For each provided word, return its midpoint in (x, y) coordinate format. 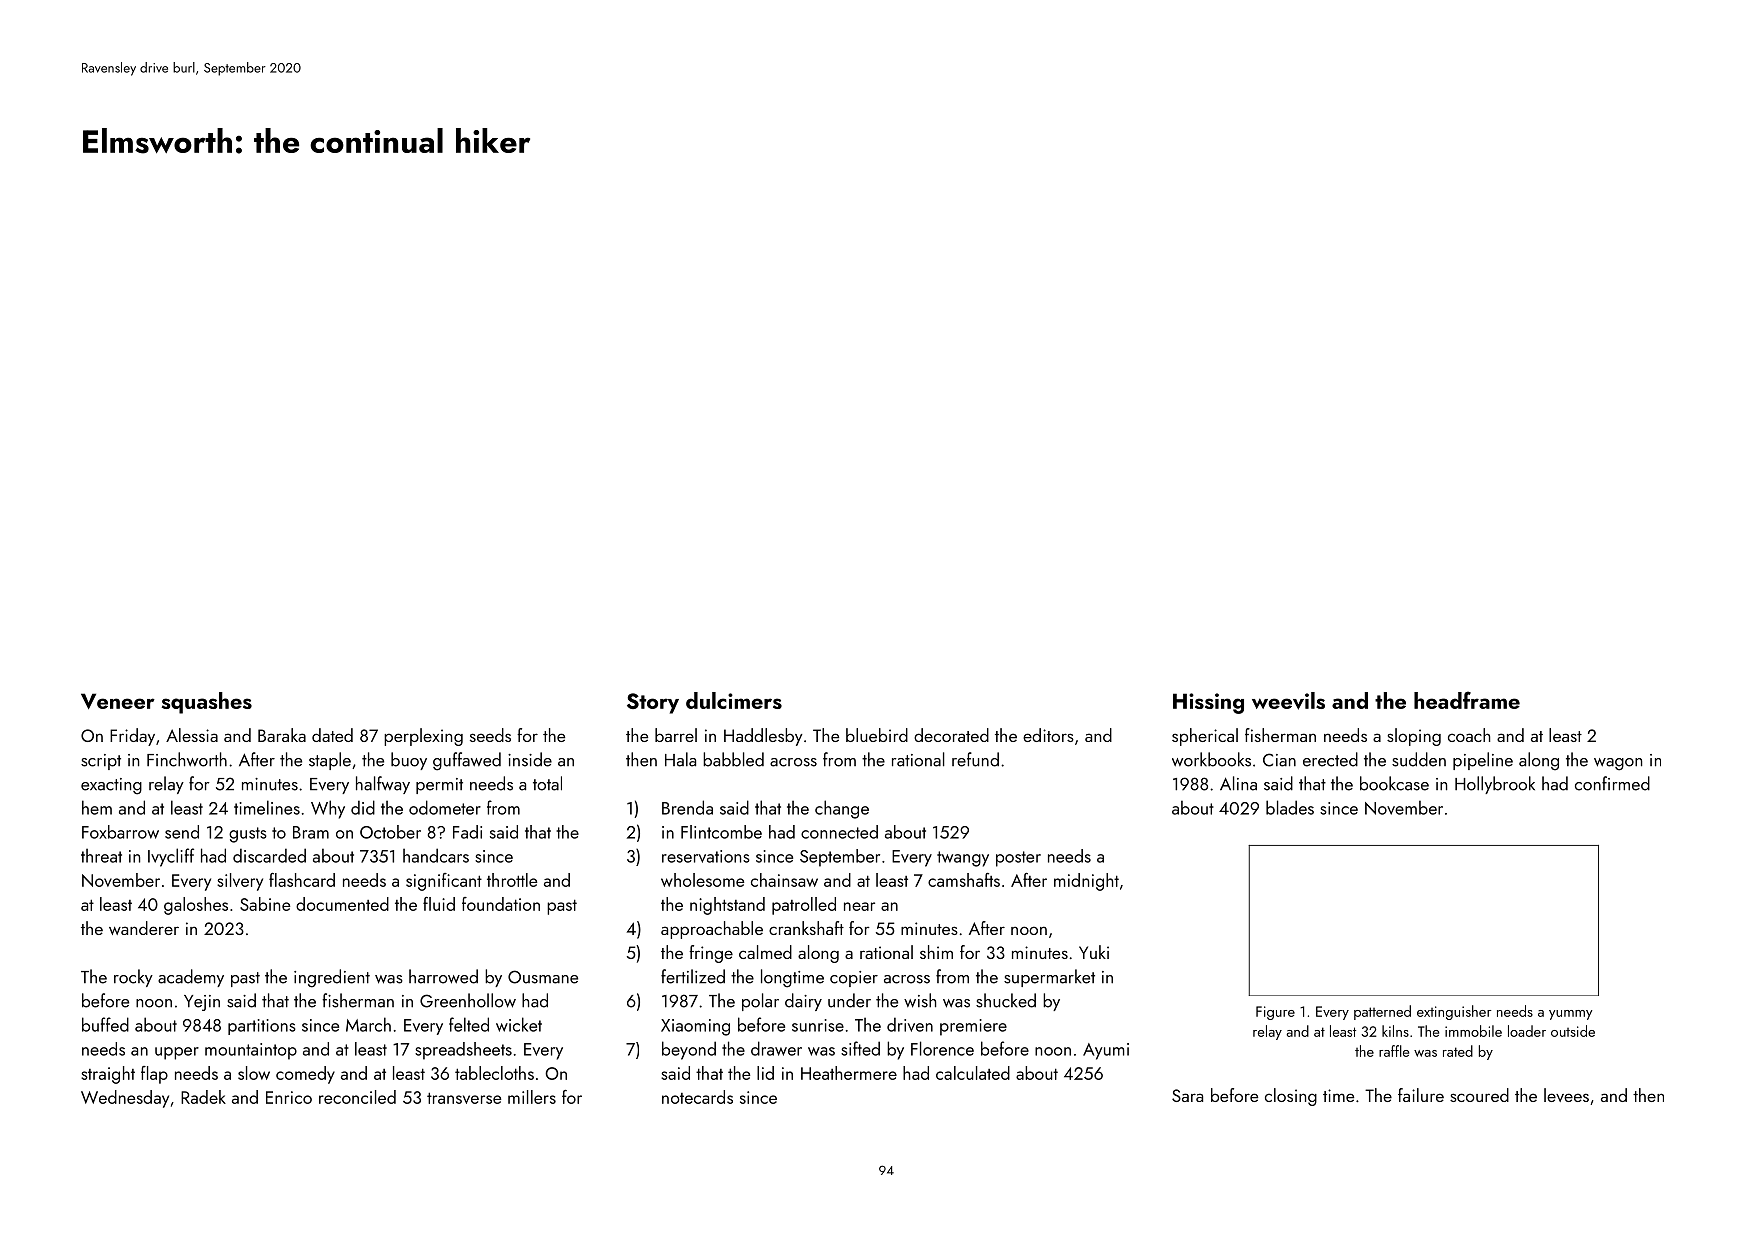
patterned (1382, 1012)
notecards (697, 1097)
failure (1421, 1095)
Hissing (1208, 703)
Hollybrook (1495, 785)
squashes (207, 703)
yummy (1570, 1015)
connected (839, 832)
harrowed (443, 976)
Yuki (1094, 952)
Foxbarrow (120, 832)
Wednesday (125, 1099)
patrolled (804, 906)
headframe (1467, 700)
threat (101, 856)
